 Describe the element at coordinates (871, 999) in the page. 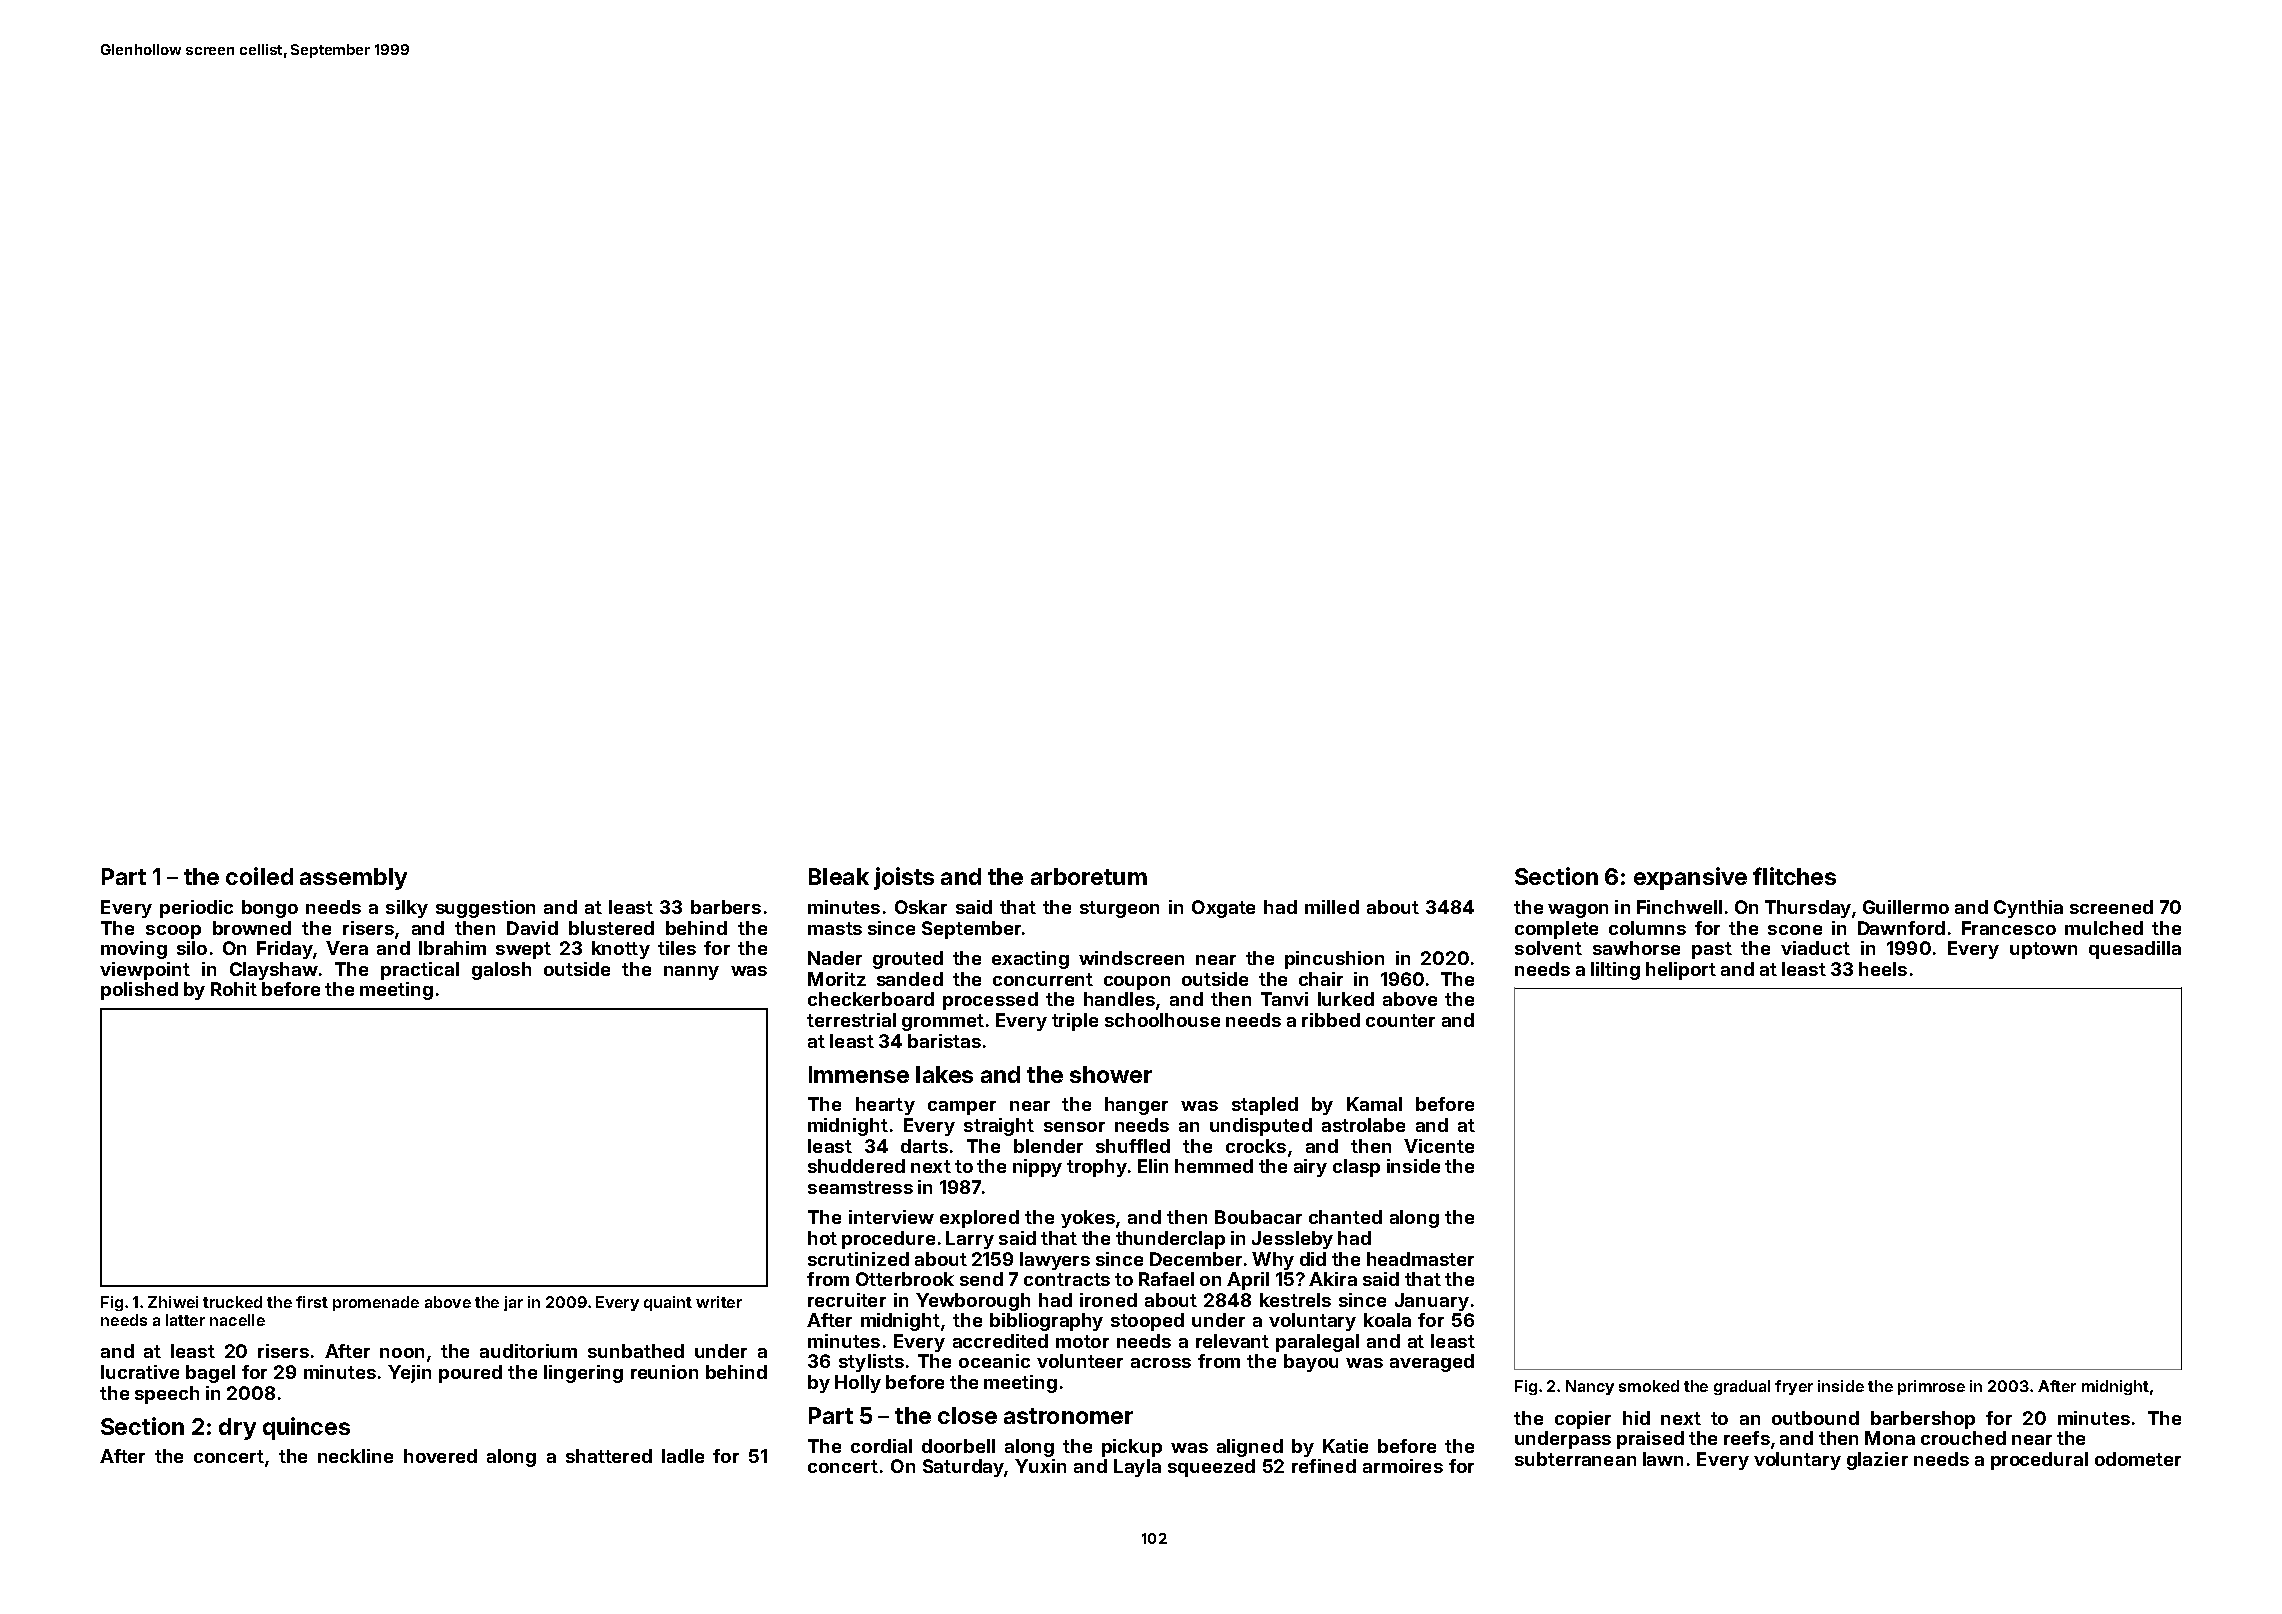

I see `checkerboard` at that location.
